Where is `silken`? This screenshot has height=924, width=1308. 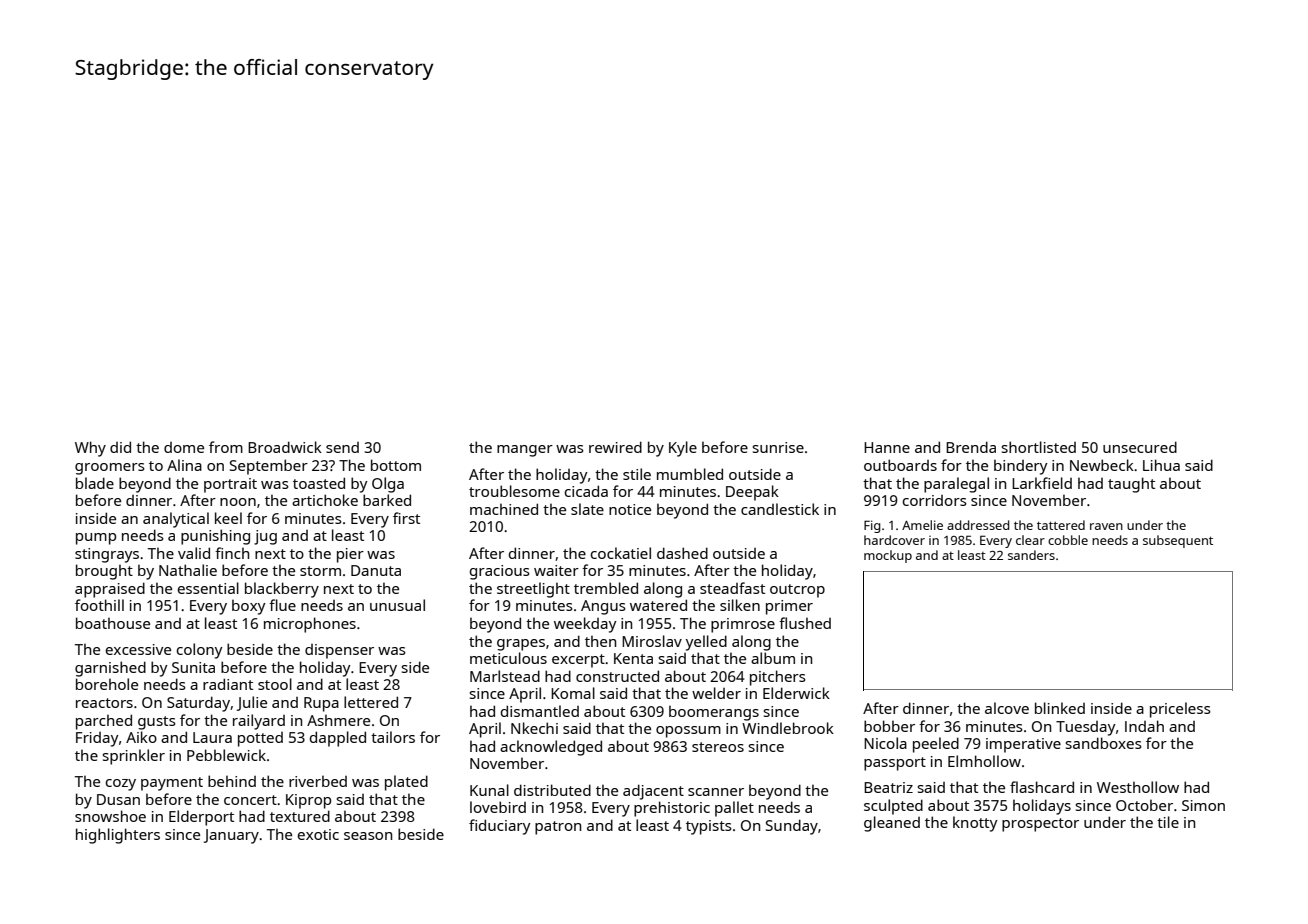
silken is located at coordinates (740, 605).
